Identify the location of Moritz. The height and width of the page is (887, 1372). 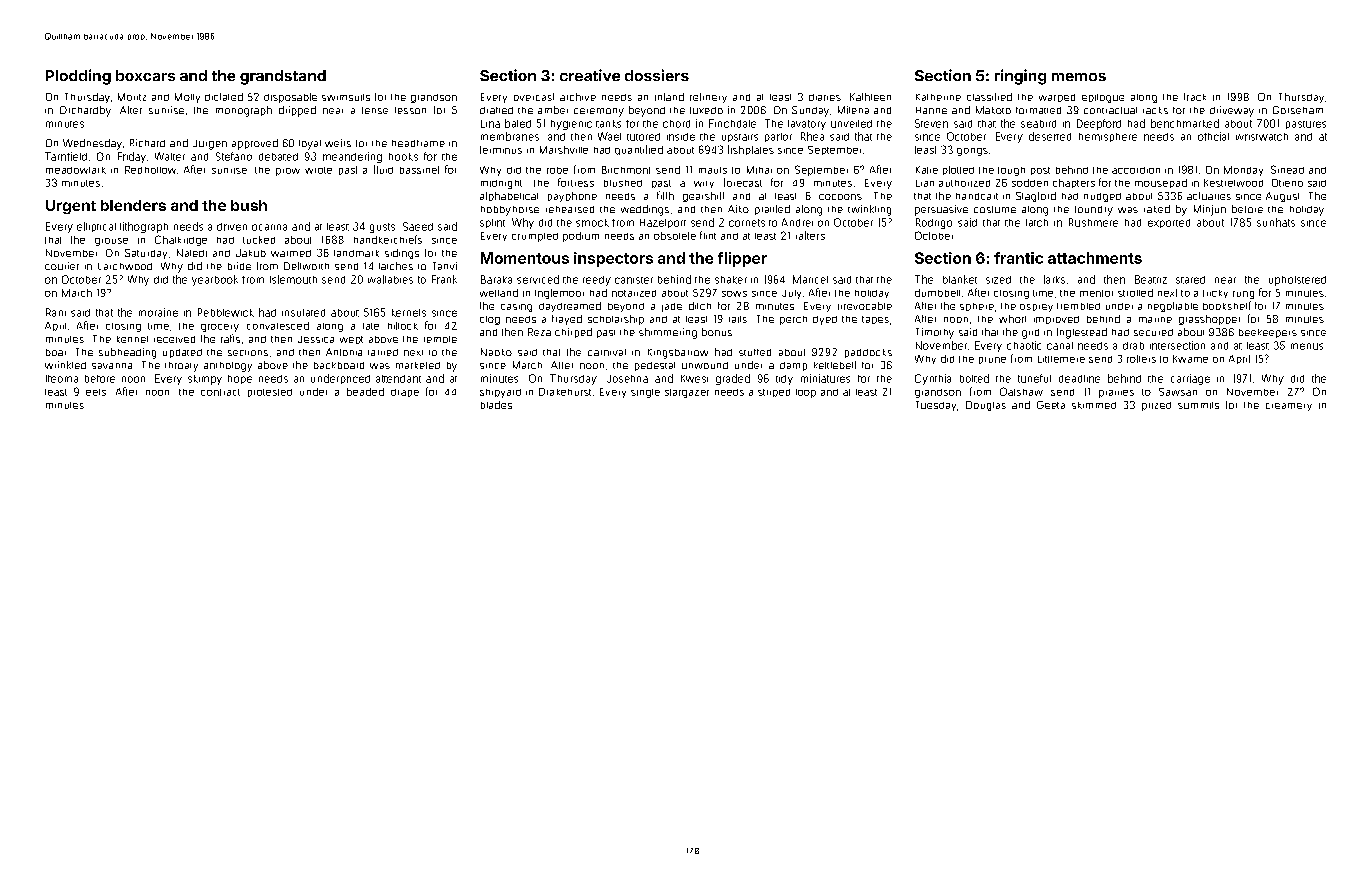
(132, 97).
